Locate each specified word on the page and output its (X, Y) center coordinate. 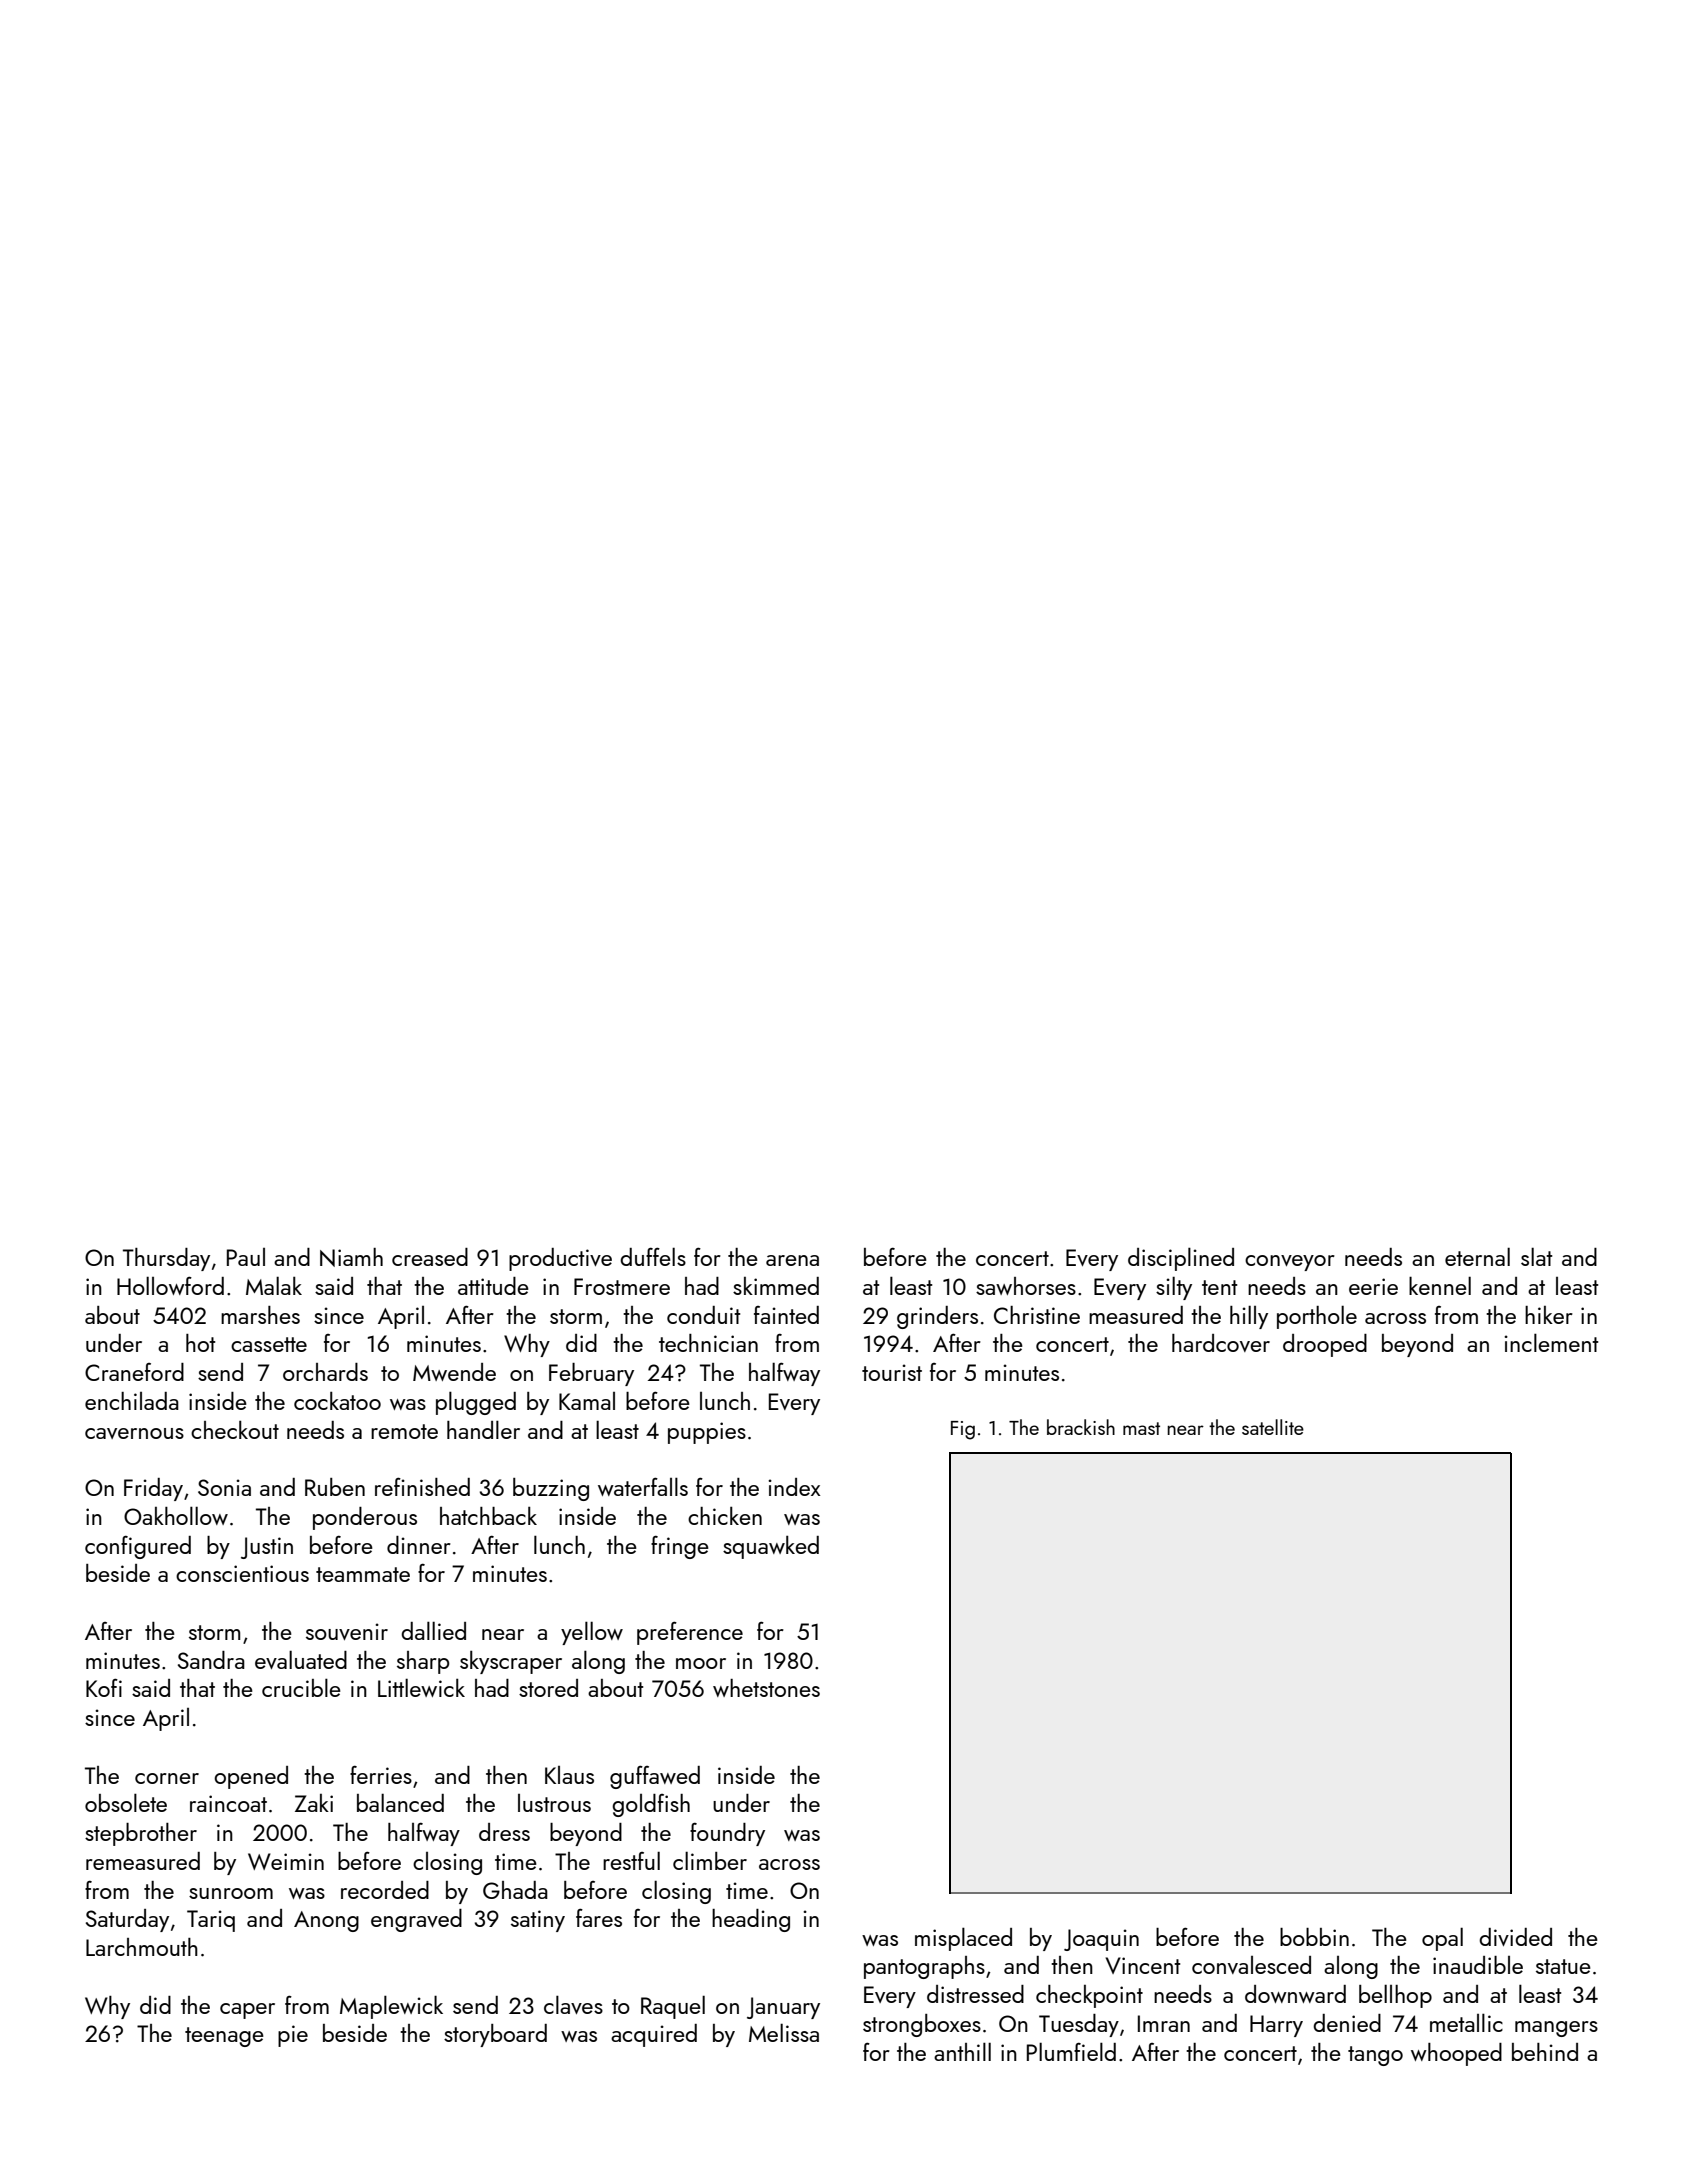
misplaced (963, 1939)
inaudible (1478, 1965)
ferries (381, 1775)
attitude (493, 1286)
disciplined (1181, 1259)
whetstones (766, 1688)
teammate (363, 1574)
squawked (771, 1547)
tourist (892, 1372)
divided (1515, 1937)
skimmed (776, 1286)
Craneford (134, 1372)
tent (1219, 1287)
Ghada (515, 1890)
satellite (1273, 1427)
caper (247, 2011)
